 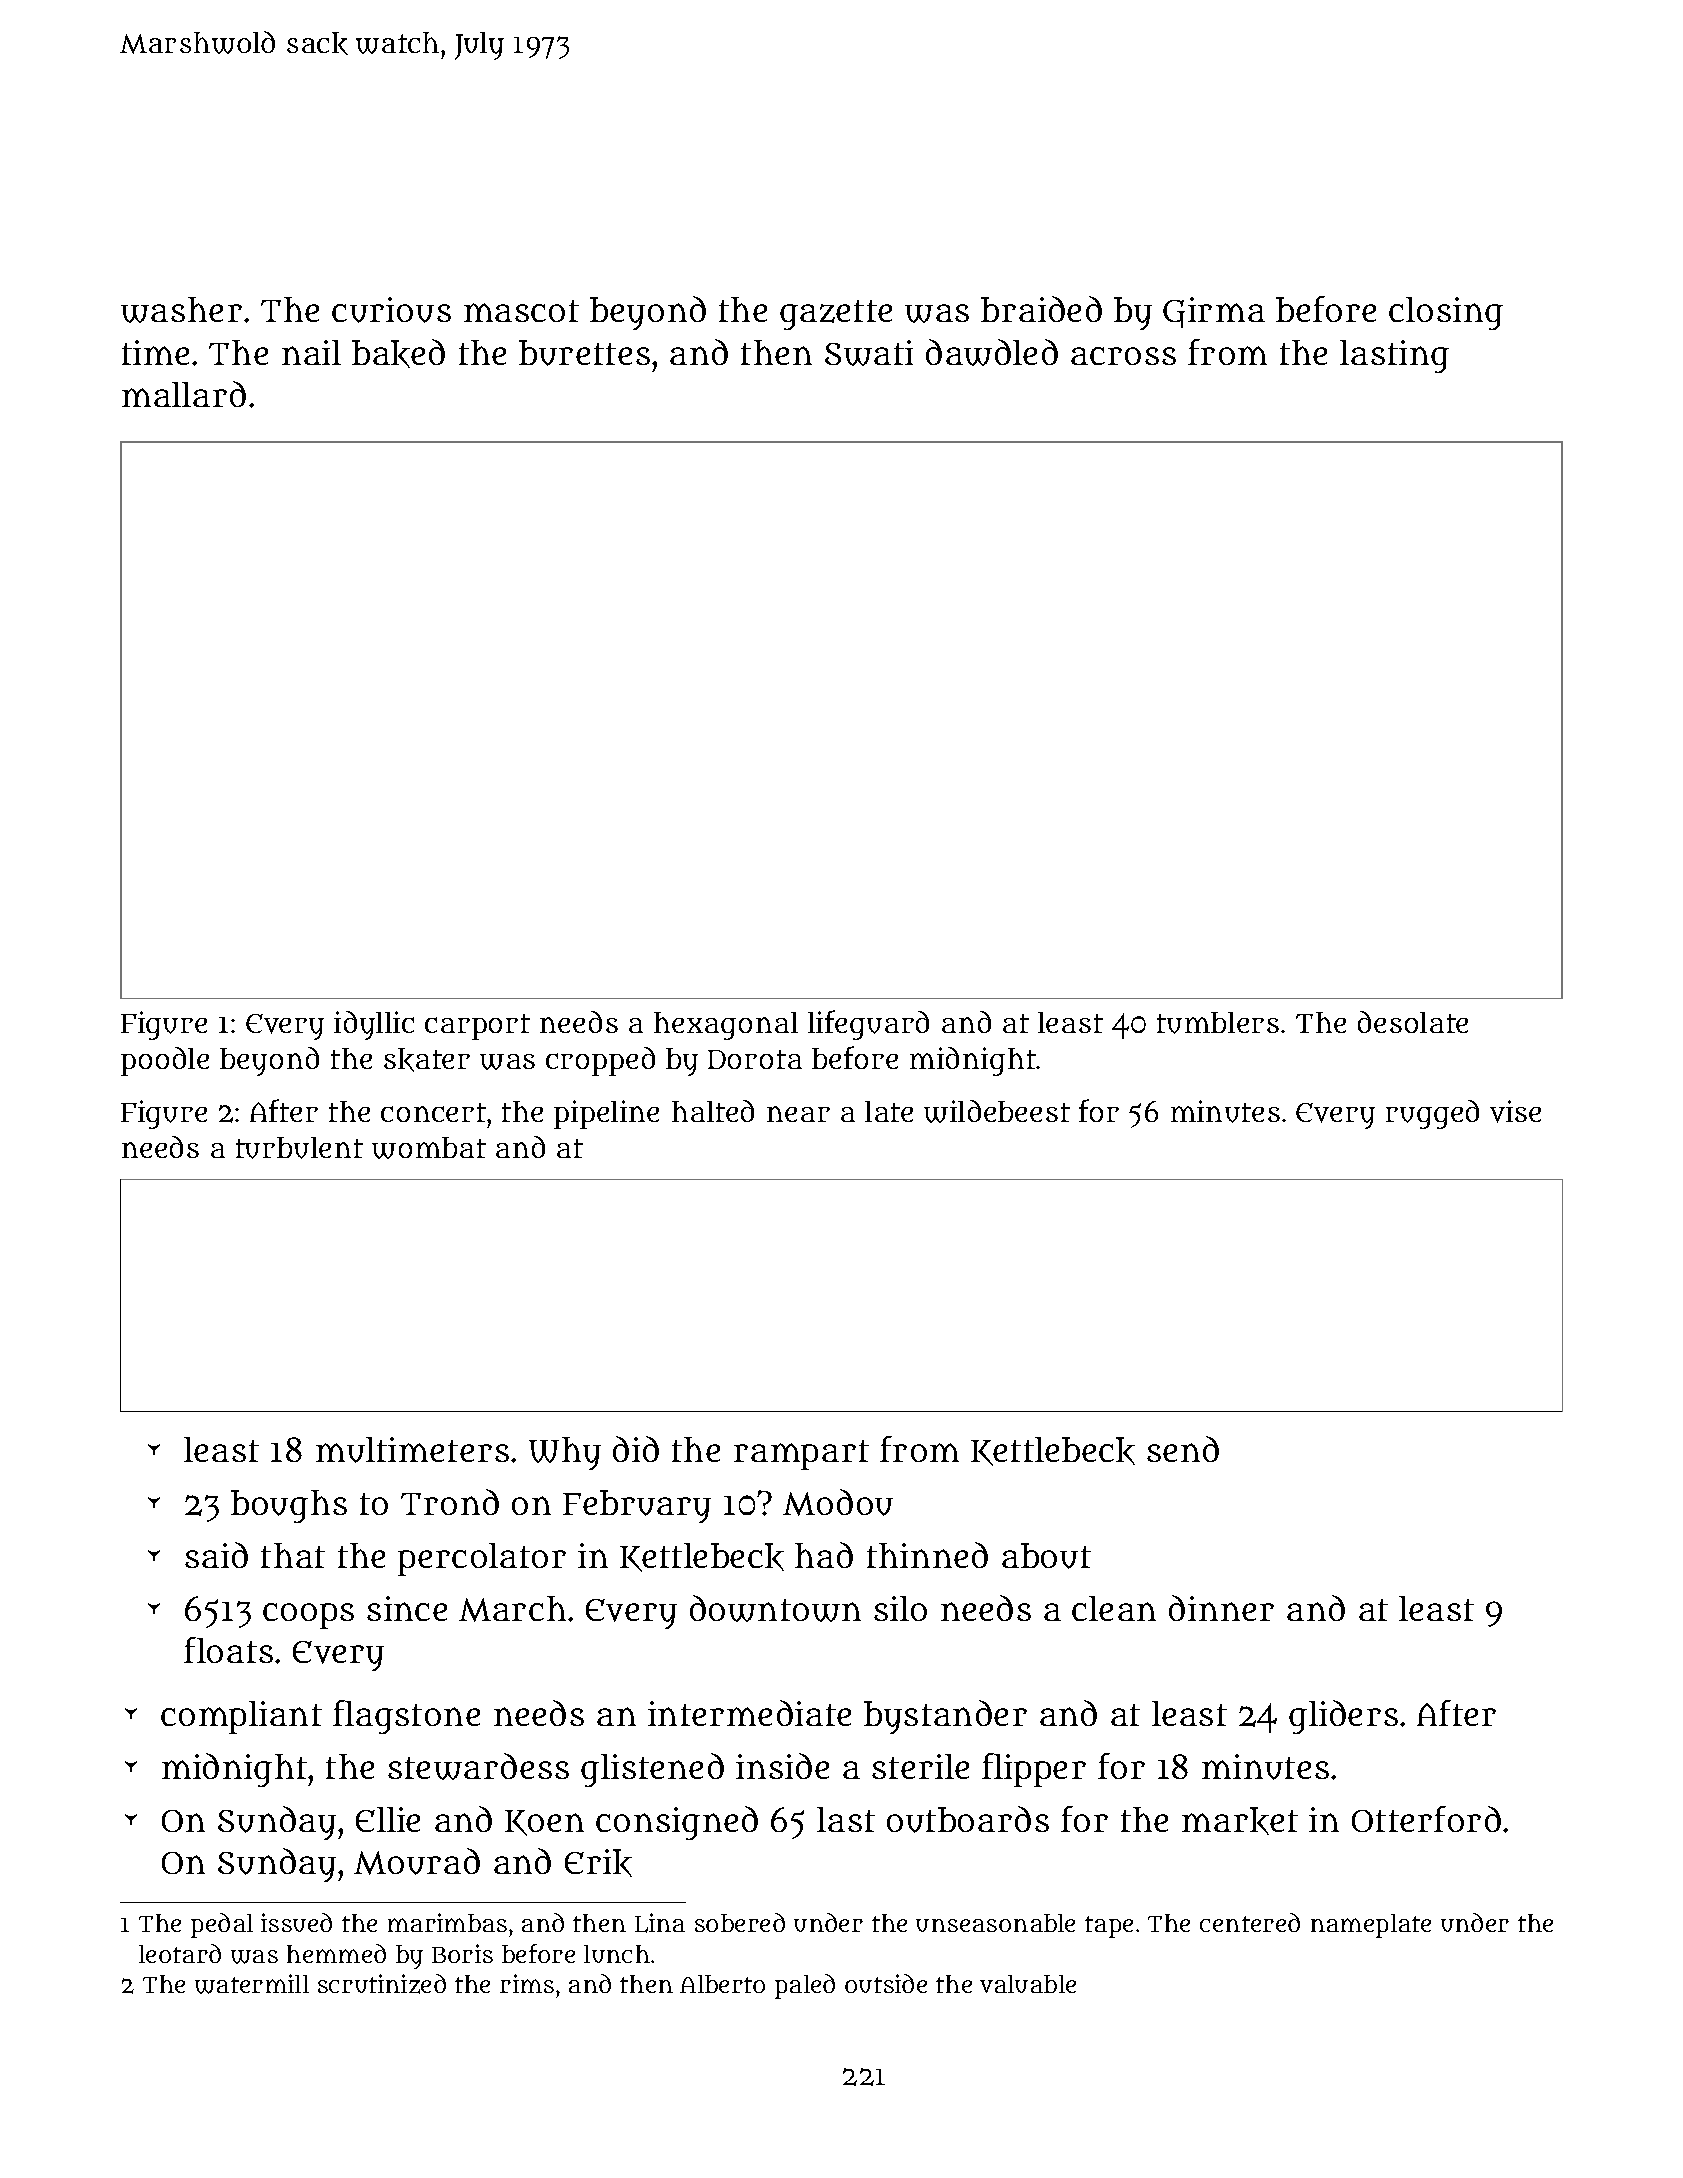 What do you see at coordinates (997, 1111) in the image?
I see `wildebeest` at bounding box center [997, 1111].
